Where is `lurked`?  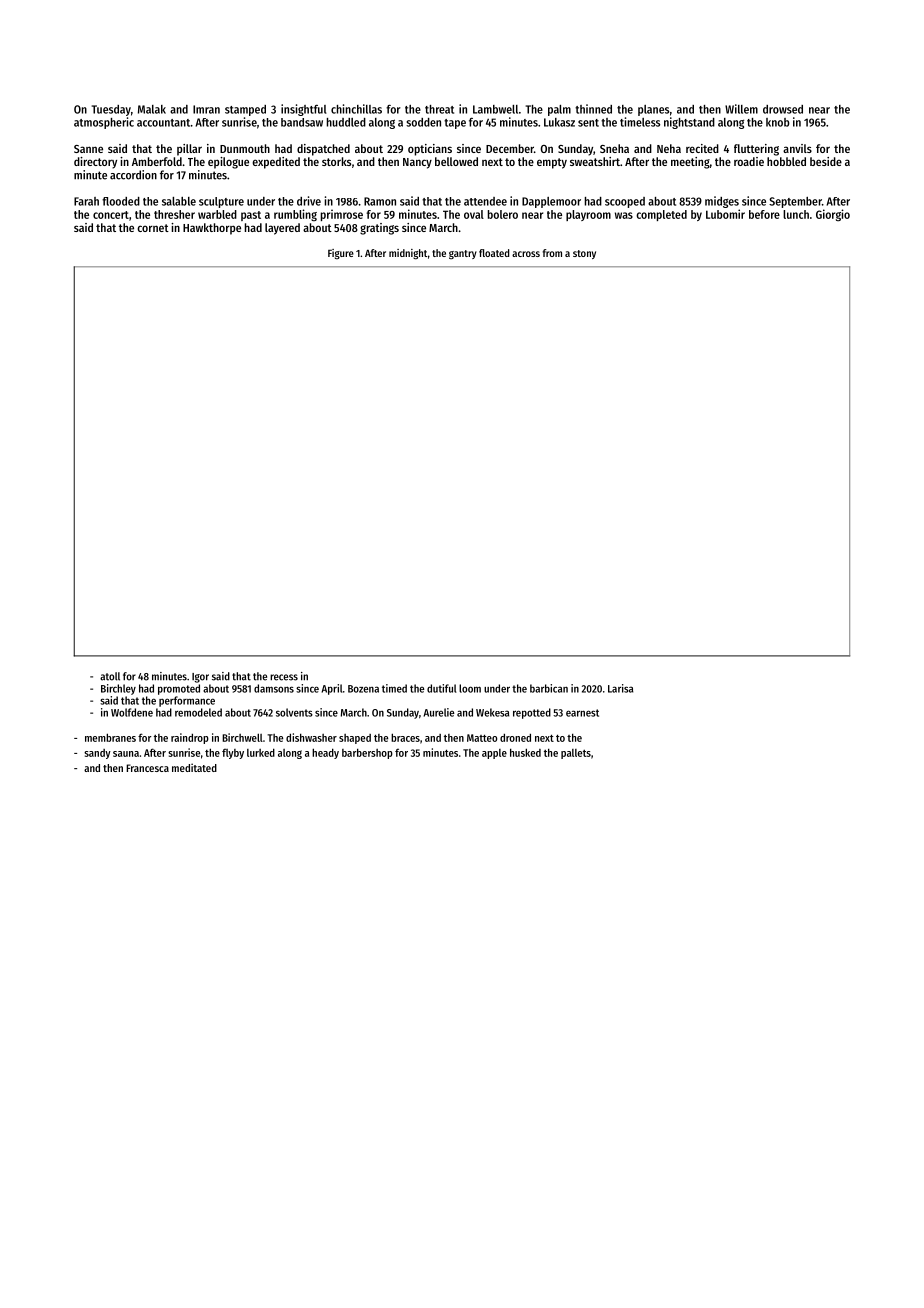 lurked is located at coordinates (261, 752).
